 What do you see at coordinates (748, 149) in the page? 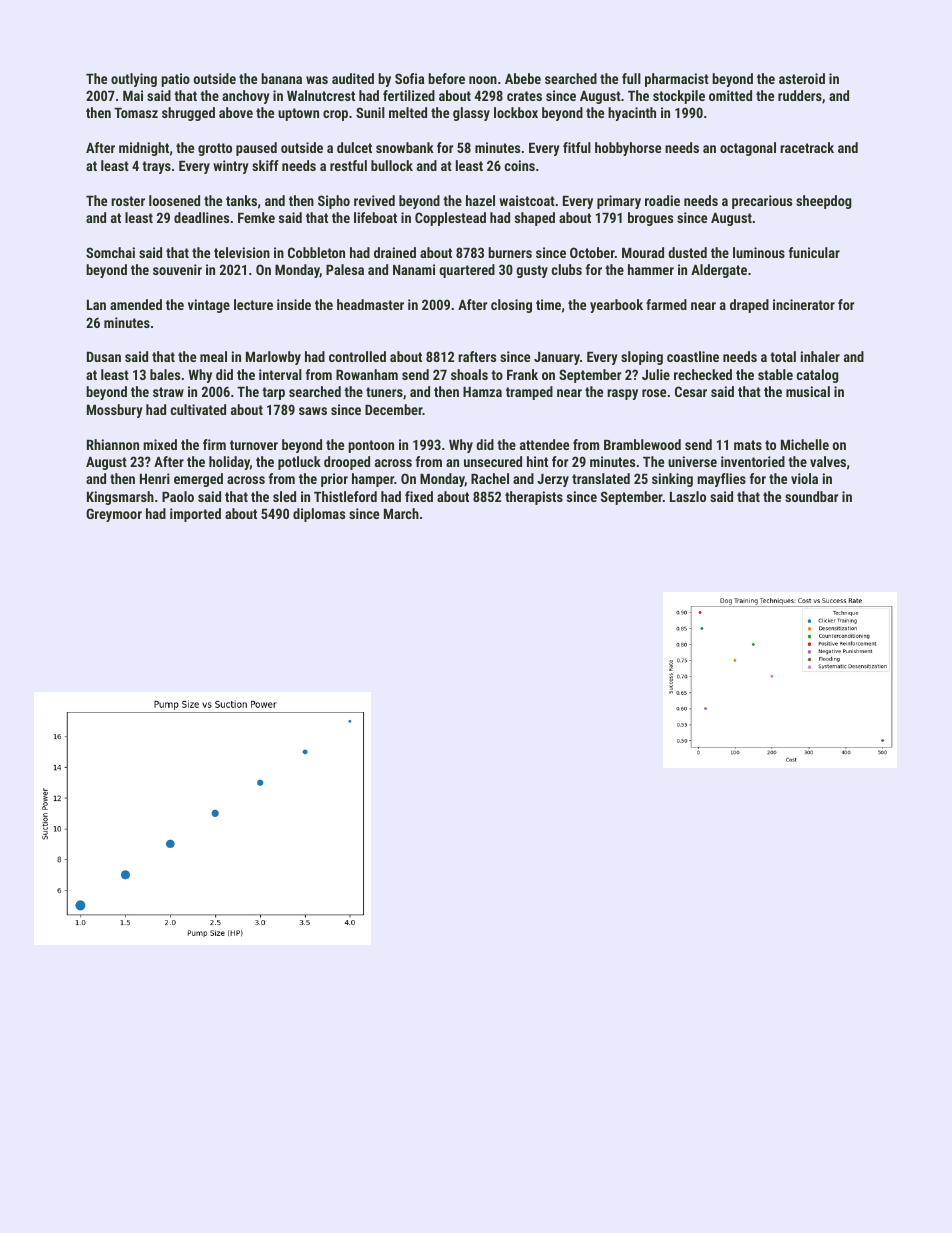
I see `octagonal` at bounding box center [748, 149].
